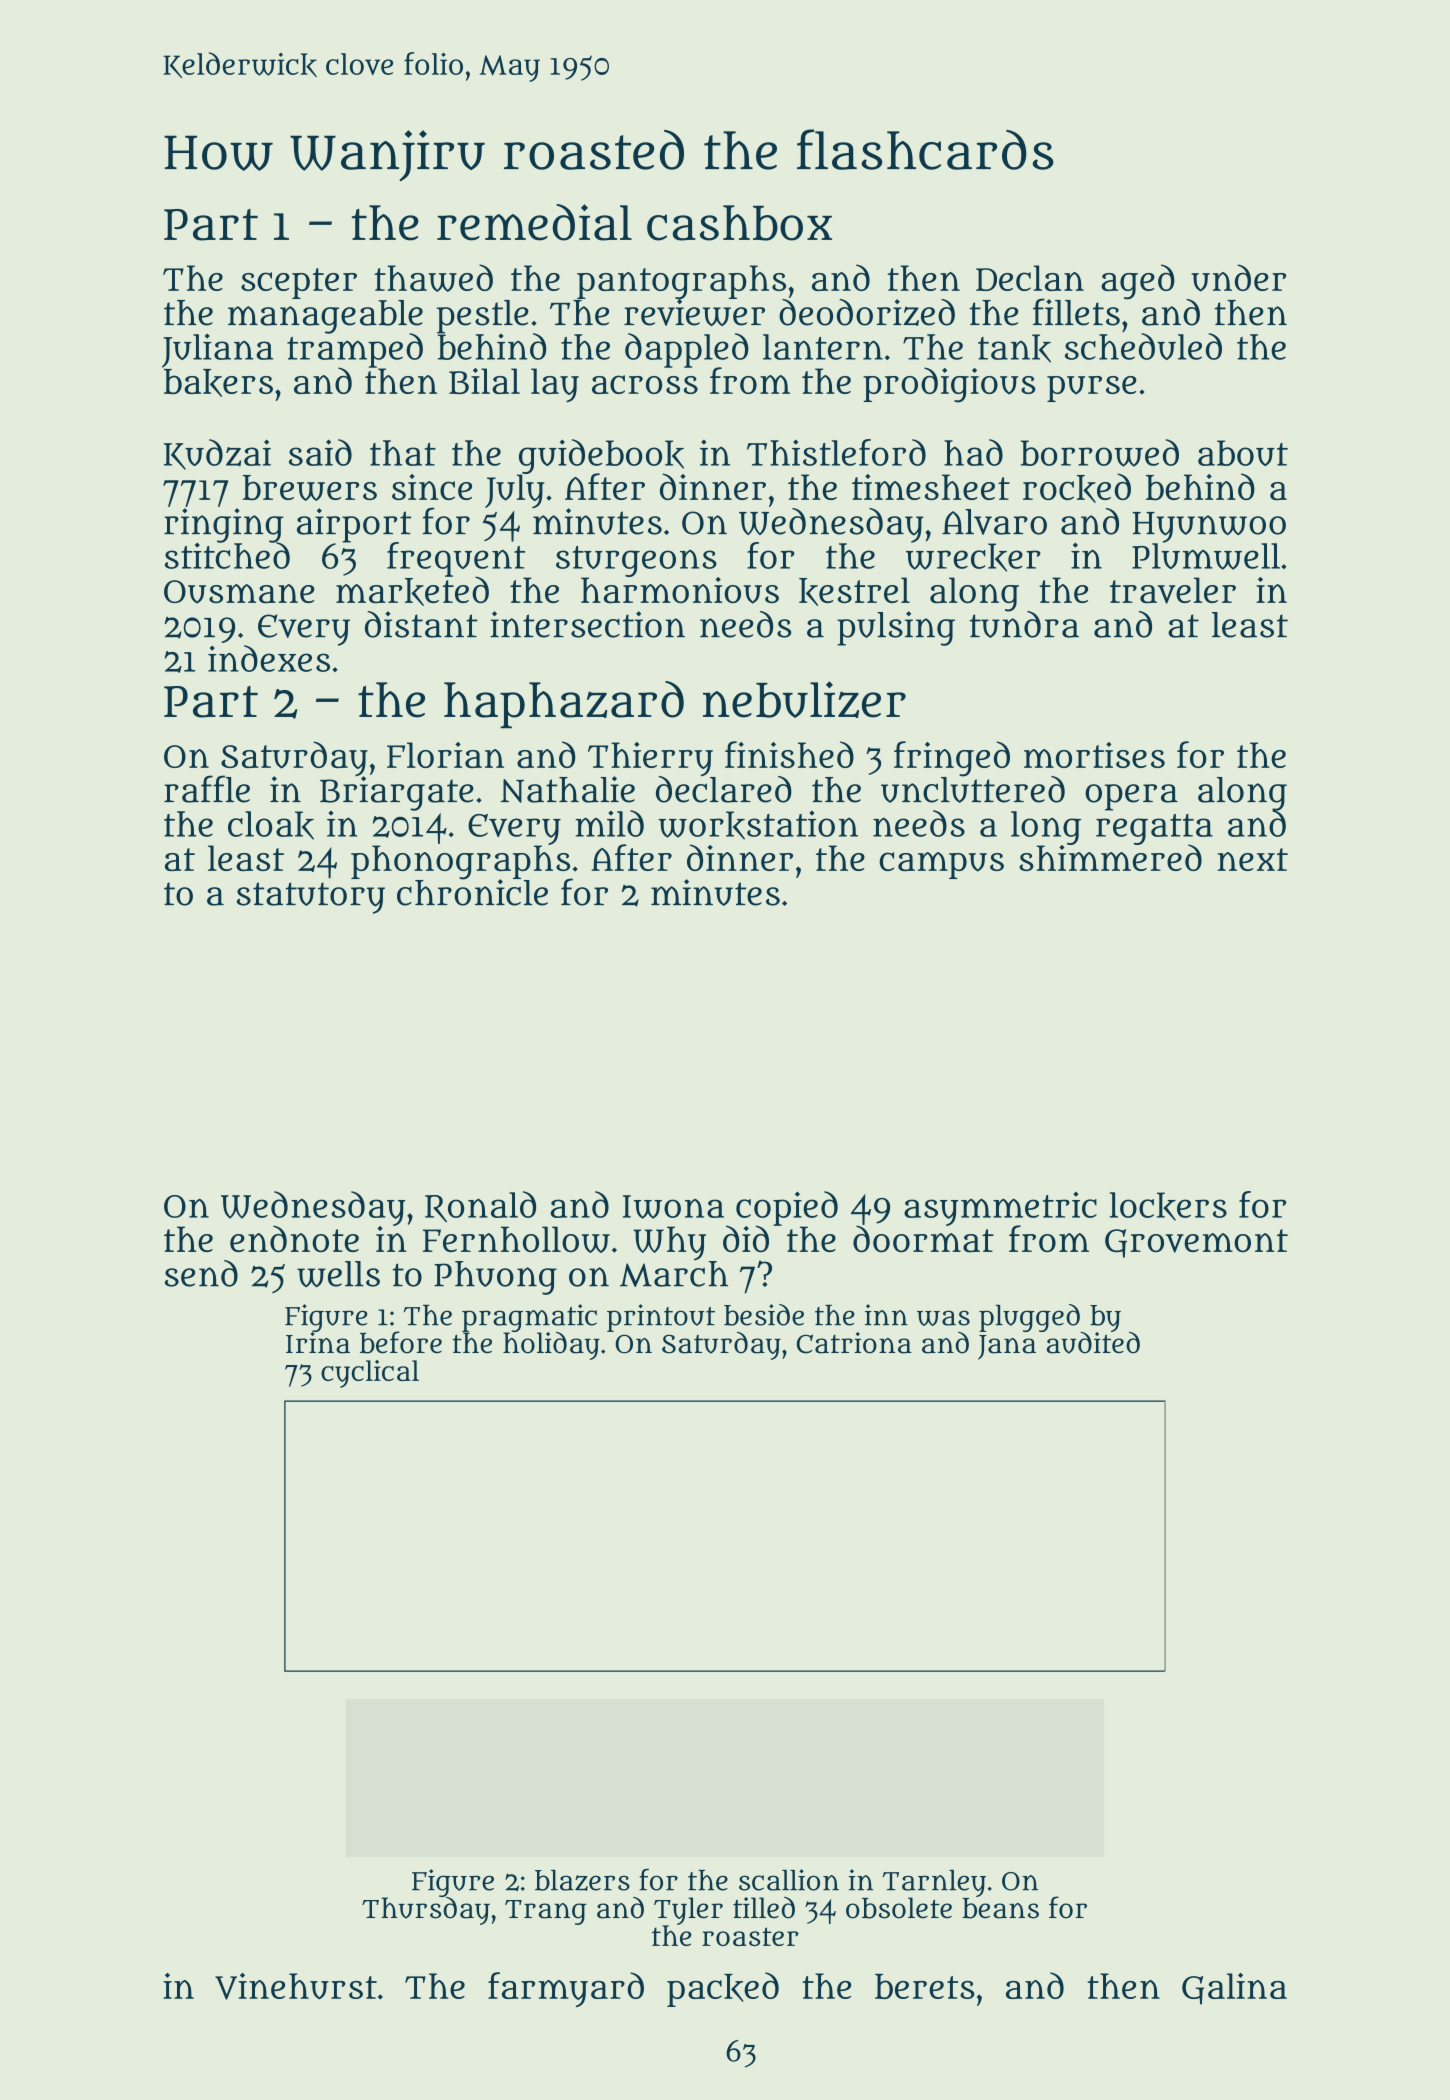 This document has height=2100, width=1450. I want to click on audited, so click(1093, 1343).
